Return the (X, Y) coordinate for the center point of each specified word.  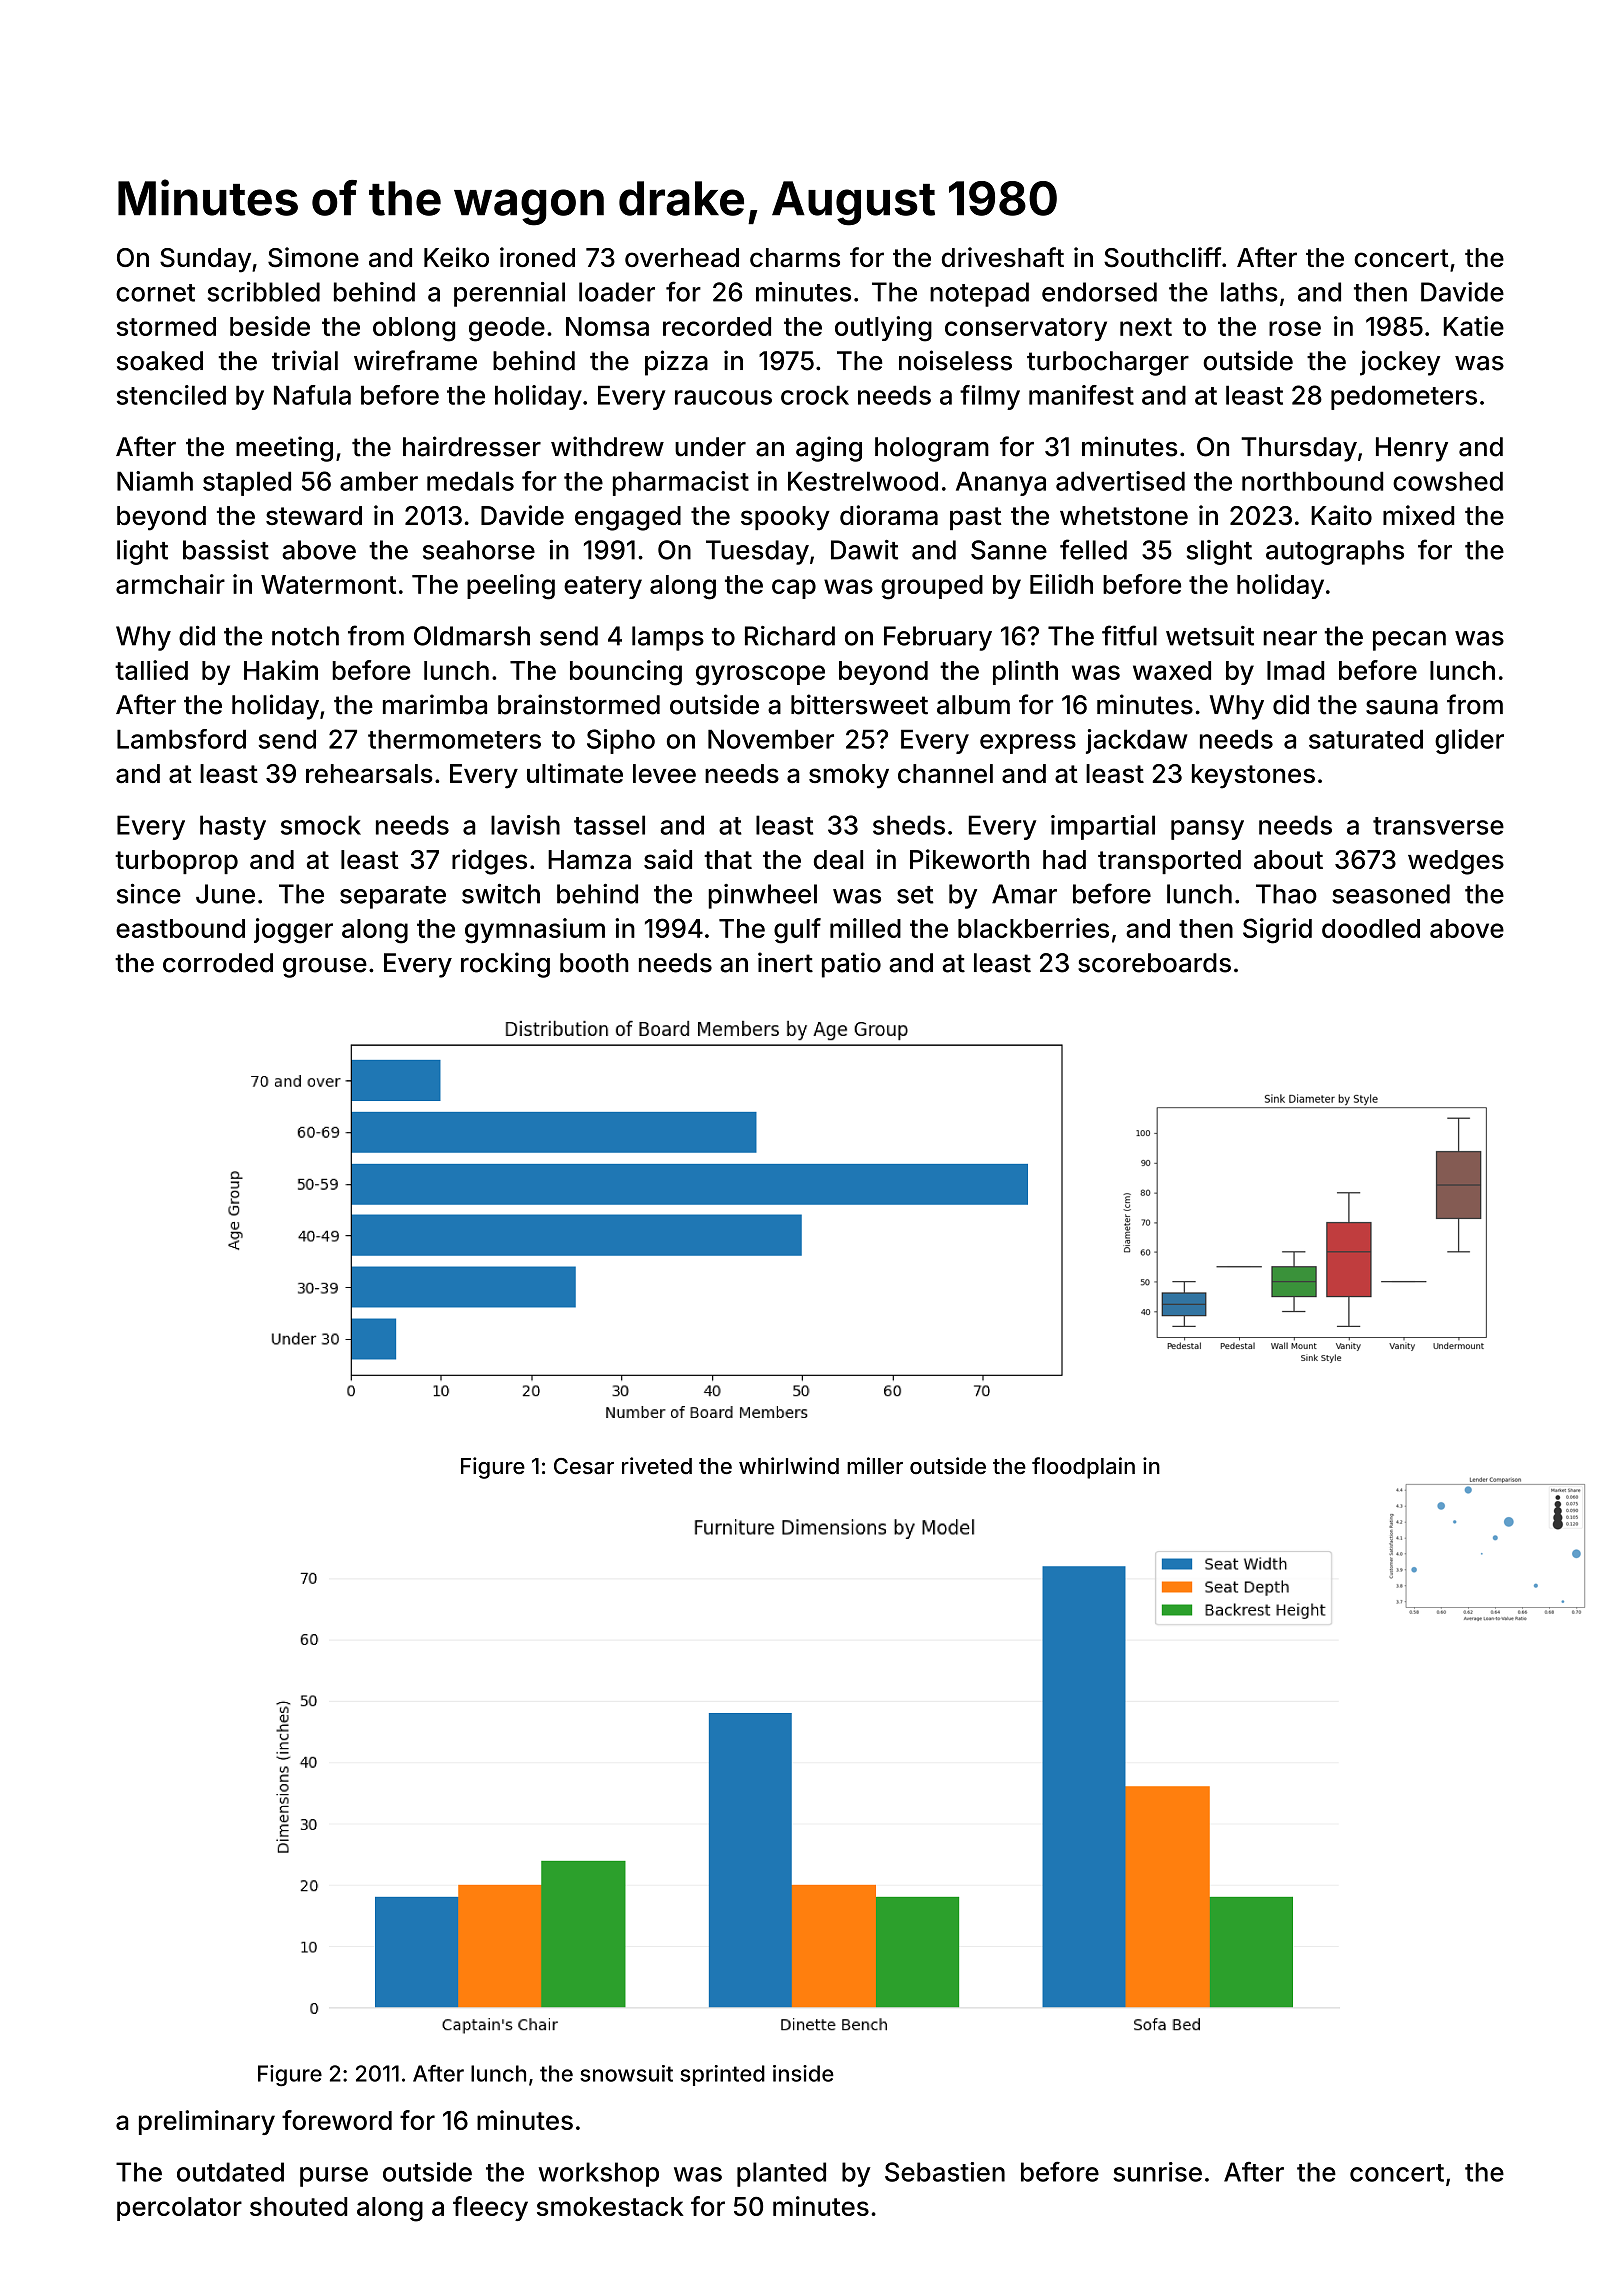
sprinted (722, 2075)
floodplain (1083, 1468)
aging (829, 449)
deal (838, 859)
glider (1469, 741)
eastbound (180, 928)
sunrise (1157, 2172)
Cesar (584, 1466)
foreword (337, 2120)
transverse (1438, 826)
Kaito (1341, 515)
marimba (435, 704)
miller (875, 1465)
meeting (284, 449)
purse (334, 2177)
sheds (909, 825)
